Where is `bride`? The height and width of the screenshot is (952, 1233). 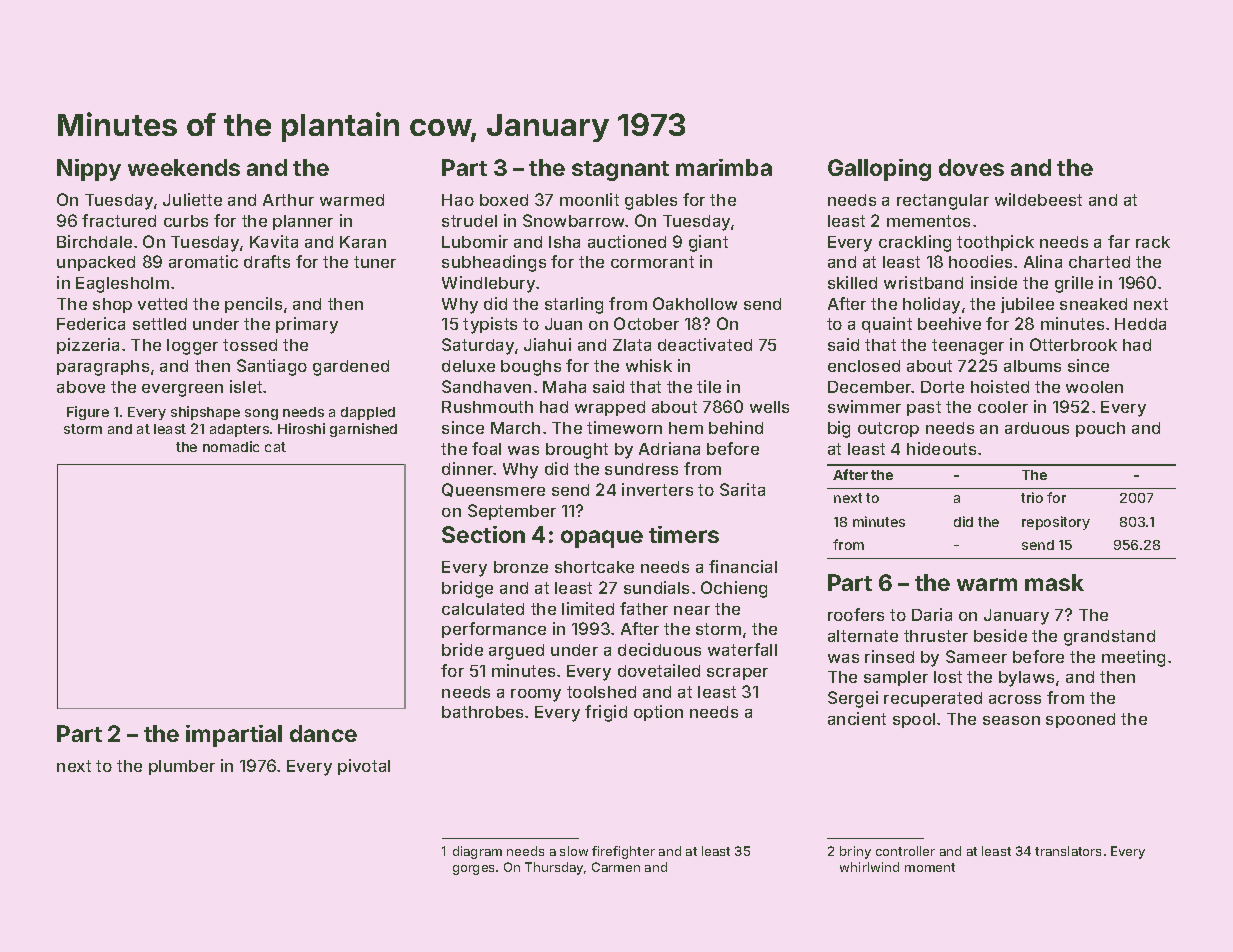
bride is located at coordinates (462, 649).
